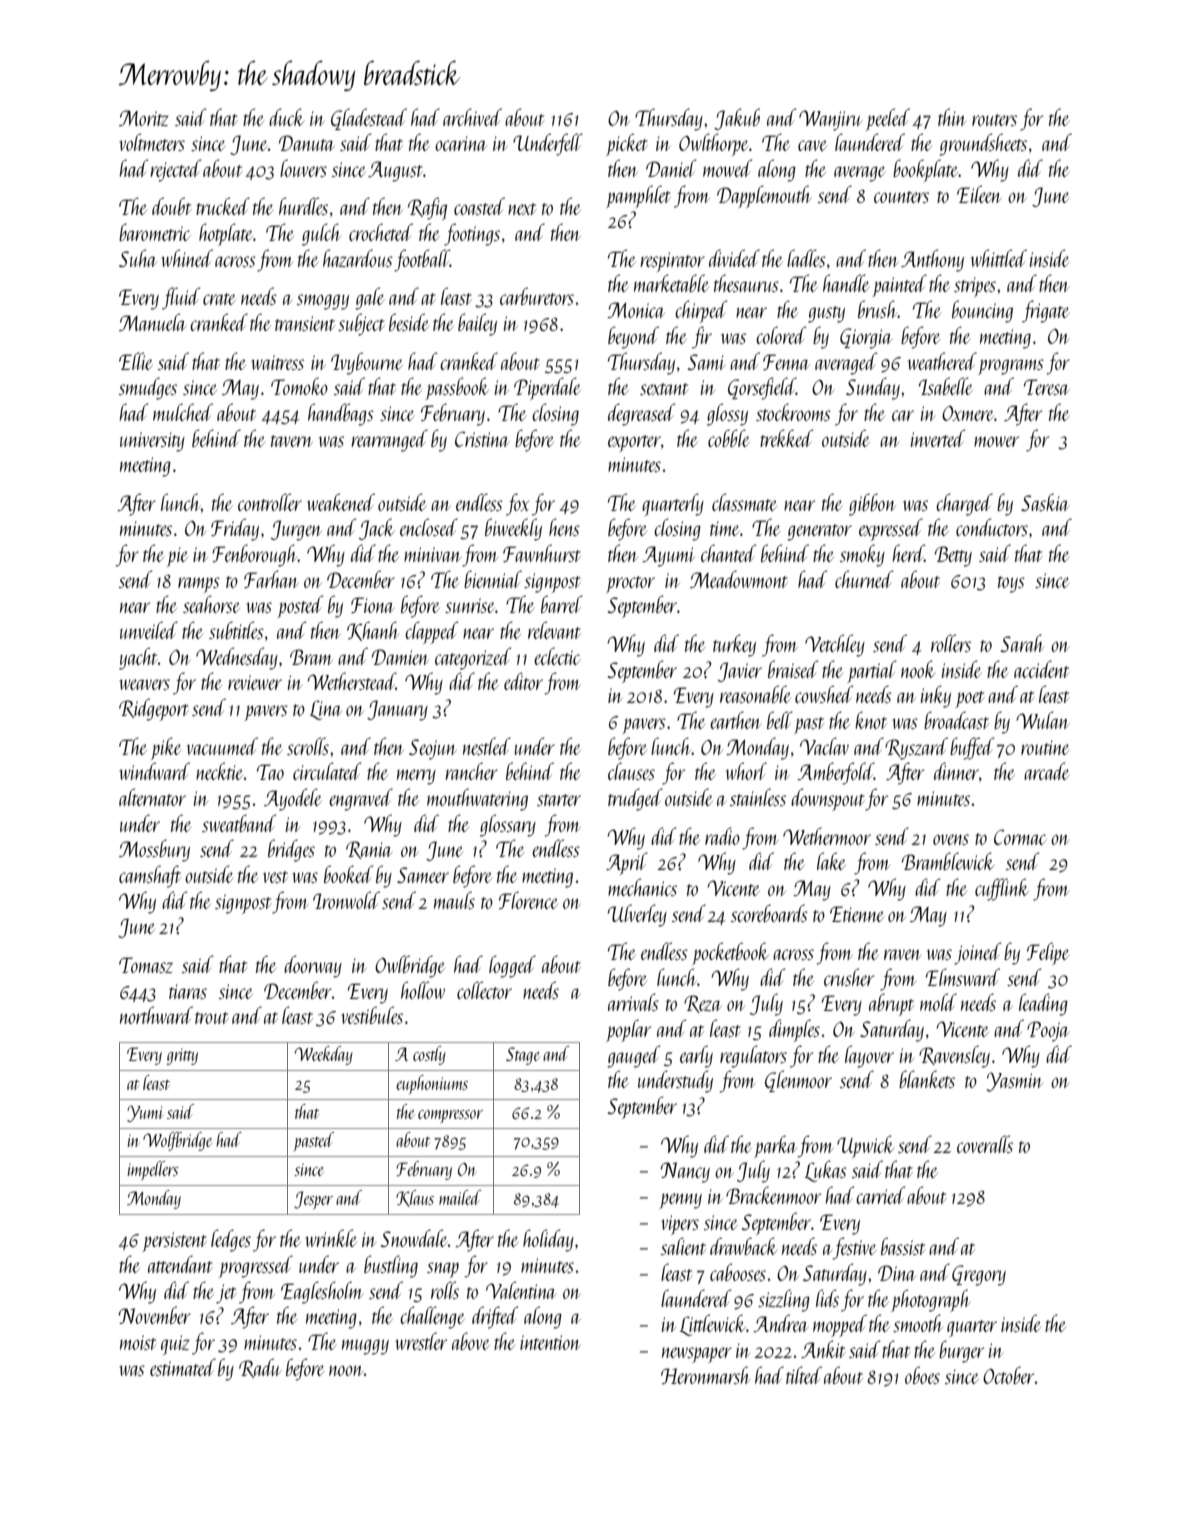  Describe the element at coordinates (236, 630) in the screenshot. I see `subtitles` at that location.
